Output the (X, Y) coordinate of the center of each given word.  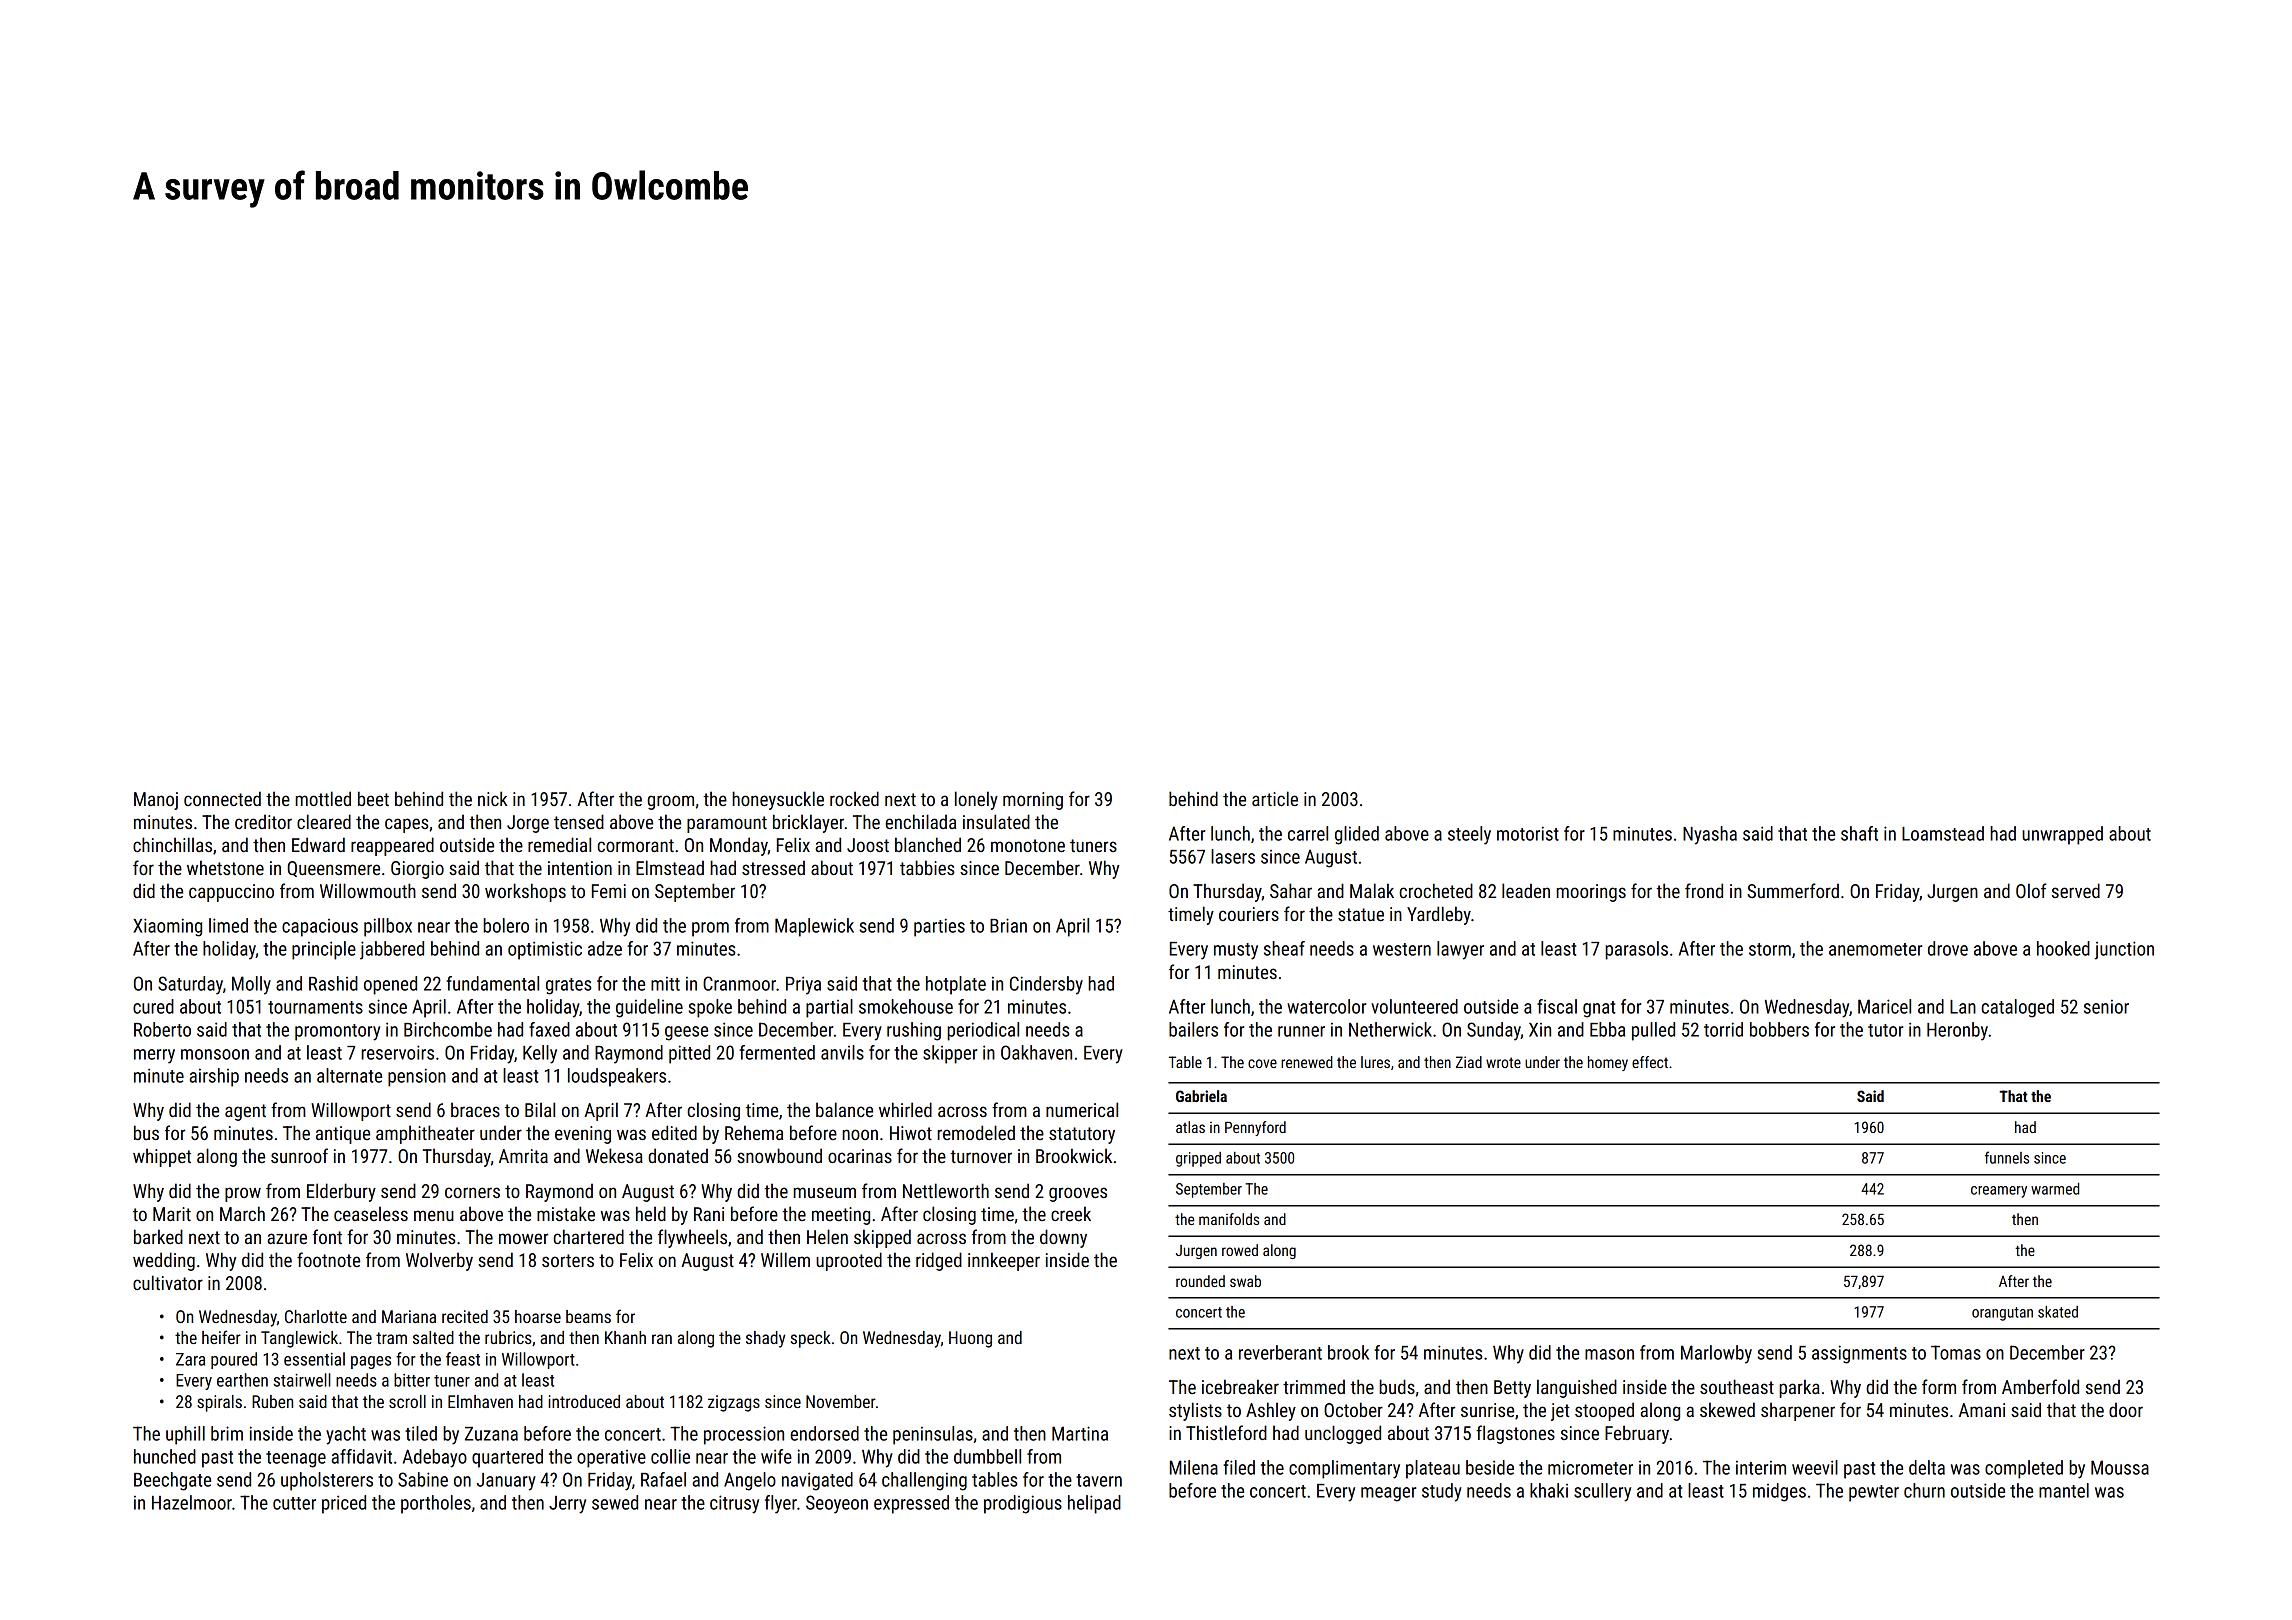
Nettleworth (946, 1190)
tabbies (927, 867)
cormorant (635, 845)
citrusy (734, 1504)
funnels (2007, 1157)
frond (1704, 890)
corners (472, 1192)
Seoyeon (837, 1504)
